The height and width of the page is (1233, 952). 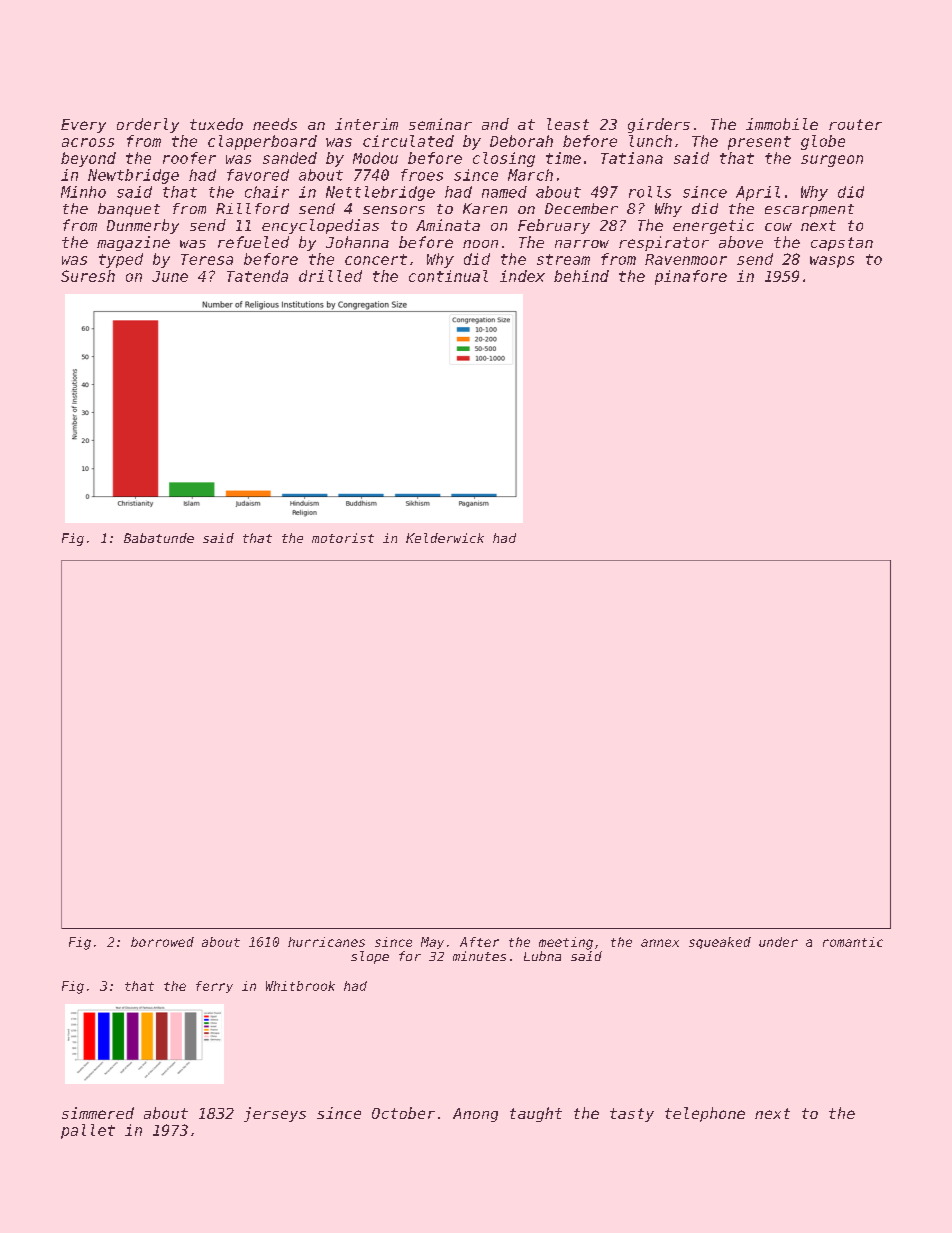 I want to click on ferry, so click(x=214, y=987).
